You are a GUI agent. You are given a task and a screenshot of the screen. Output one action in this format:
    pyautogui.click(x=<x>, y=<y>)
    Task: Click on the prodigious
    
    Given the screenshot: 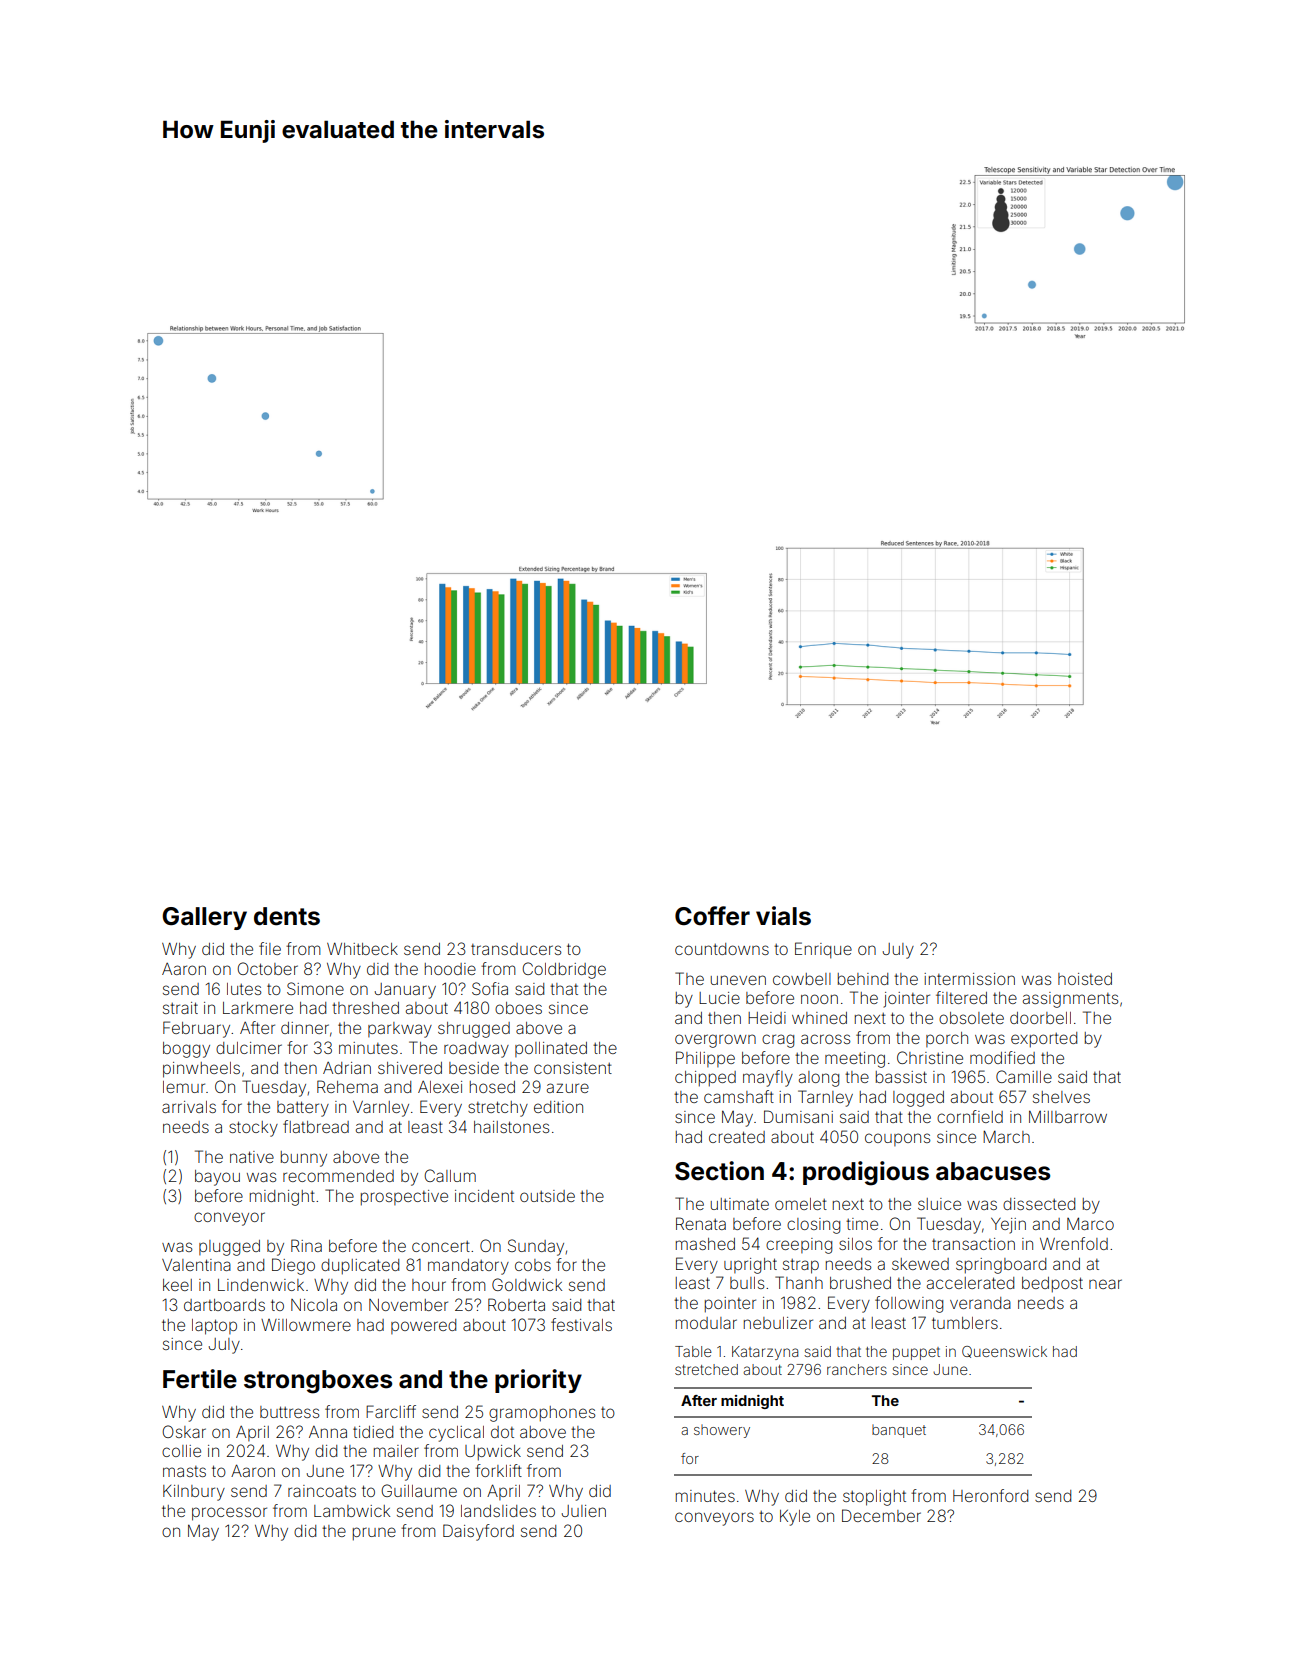 What is the action you would take?
    pyautogui.click(x=866, y=1173)
